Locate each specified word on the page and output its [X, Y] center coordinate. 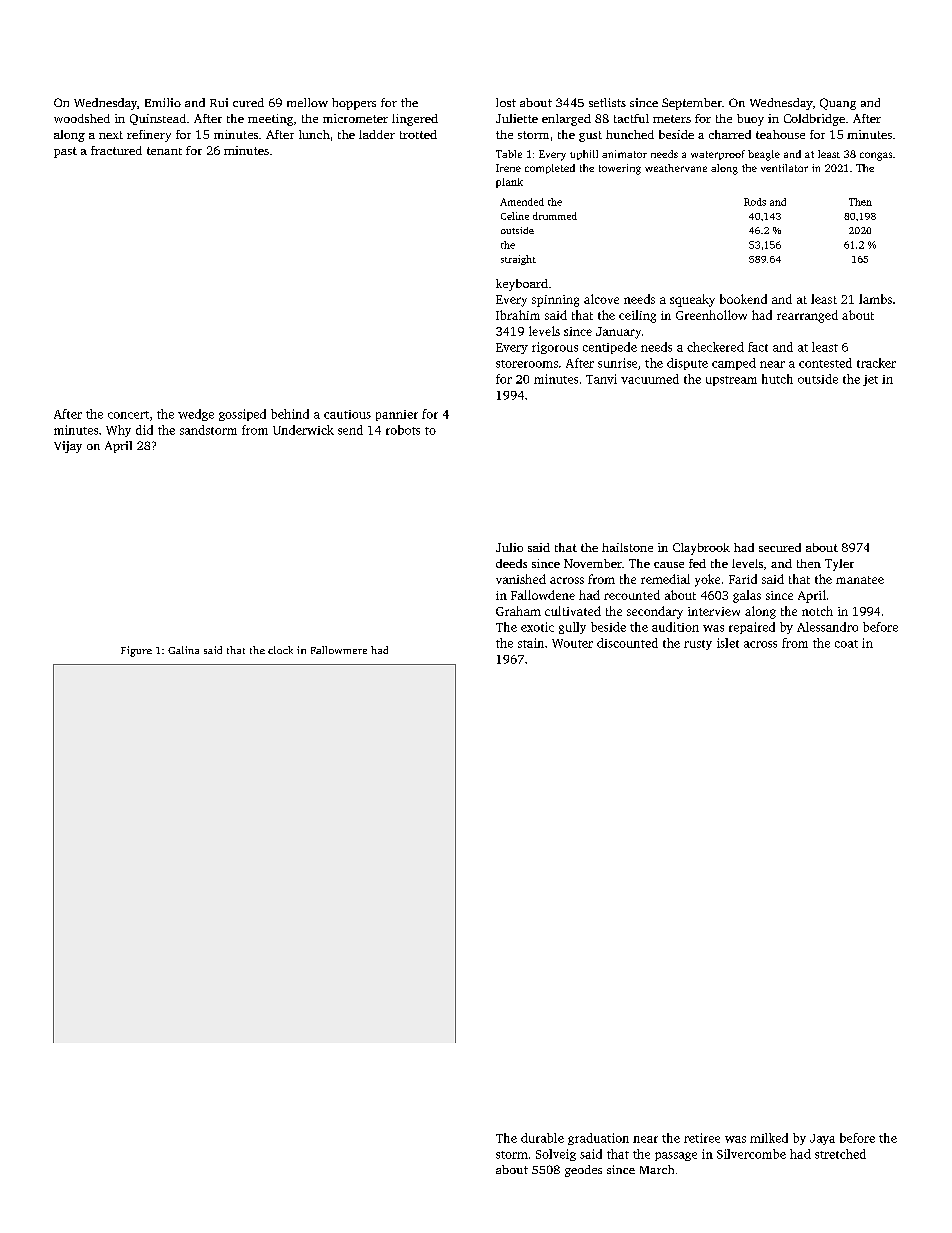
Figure [136, 651]
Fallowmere [339, 650]
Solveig [556, 1155]
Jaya [822, 1139]
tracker [876, 363]
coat [846, 644]
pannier [397, 415]
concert [128, 415]
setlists [607, 102]
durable [542, 1138]
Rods [755, 202]
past [65, 152]
